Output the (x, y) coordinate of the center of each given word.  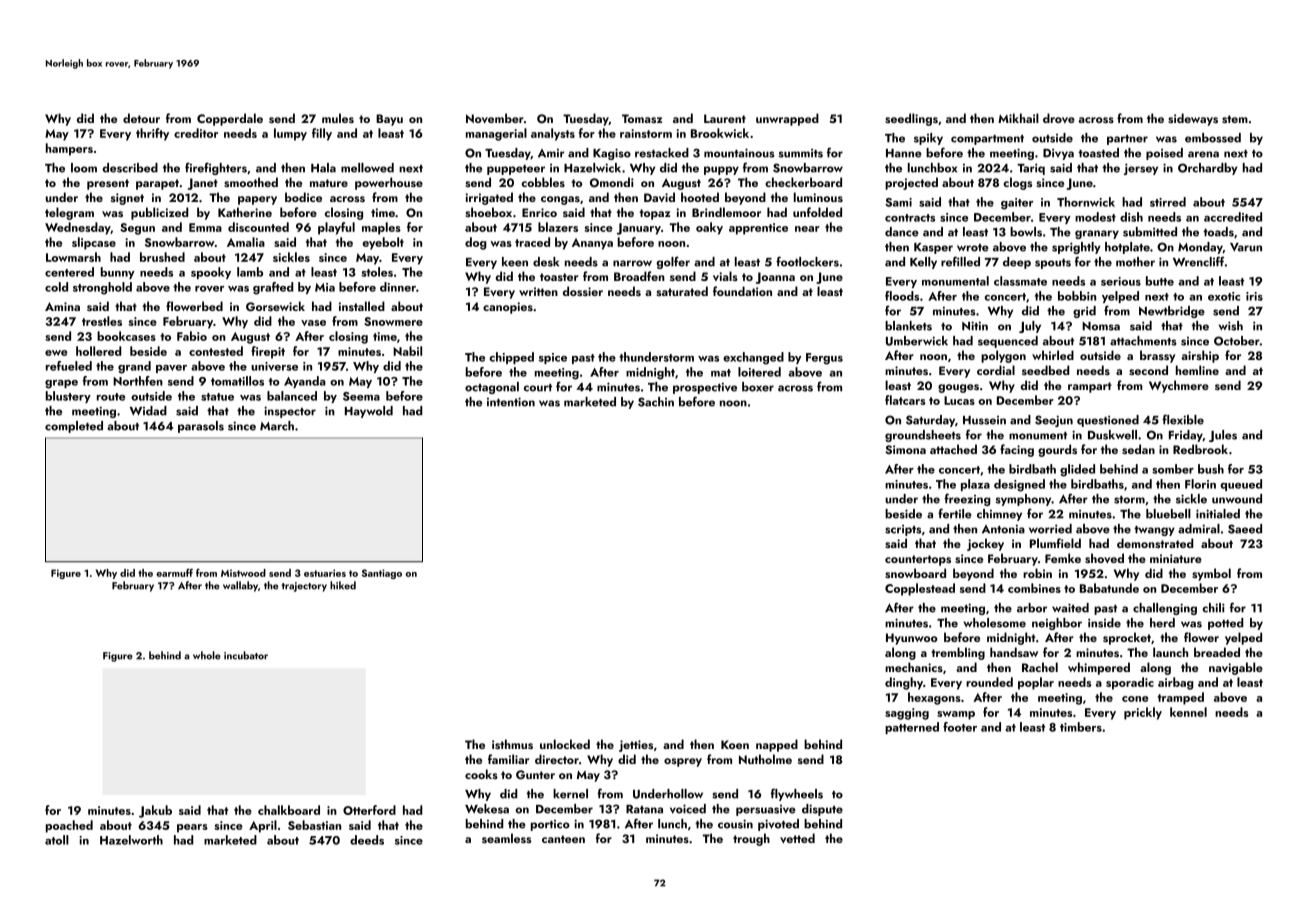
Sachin (656, 402)
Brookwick (720, 133)
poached (69, 826)
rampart (1090, 387)
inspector (290, 412)
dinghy (904, 683)
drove (1059, 118)
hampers (69, 149)
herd (1162, 623)
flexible (1183, 419)
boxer (758, 387)
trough (751, 839)
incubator (246, 655)
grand (134, 367)
